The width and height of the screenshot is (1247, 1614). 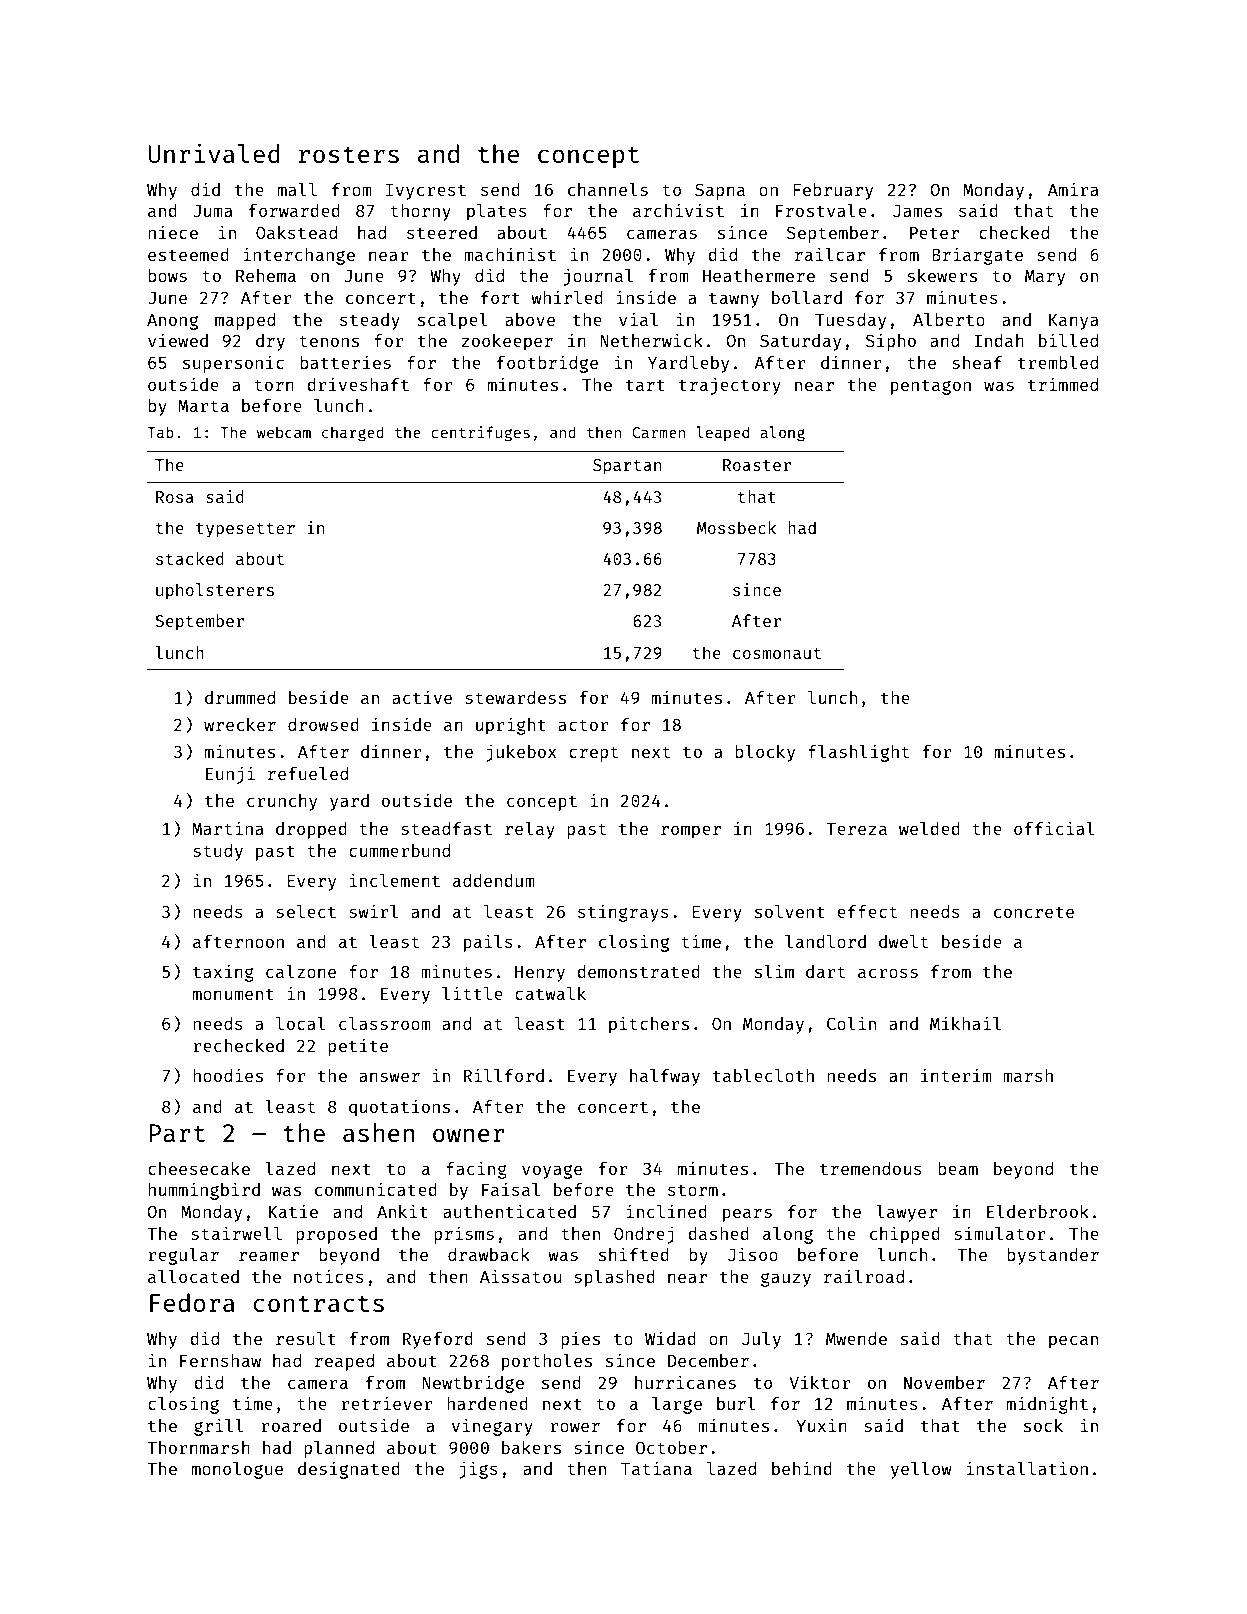 I want to click on Rehema, so click(x=266, y=275).
